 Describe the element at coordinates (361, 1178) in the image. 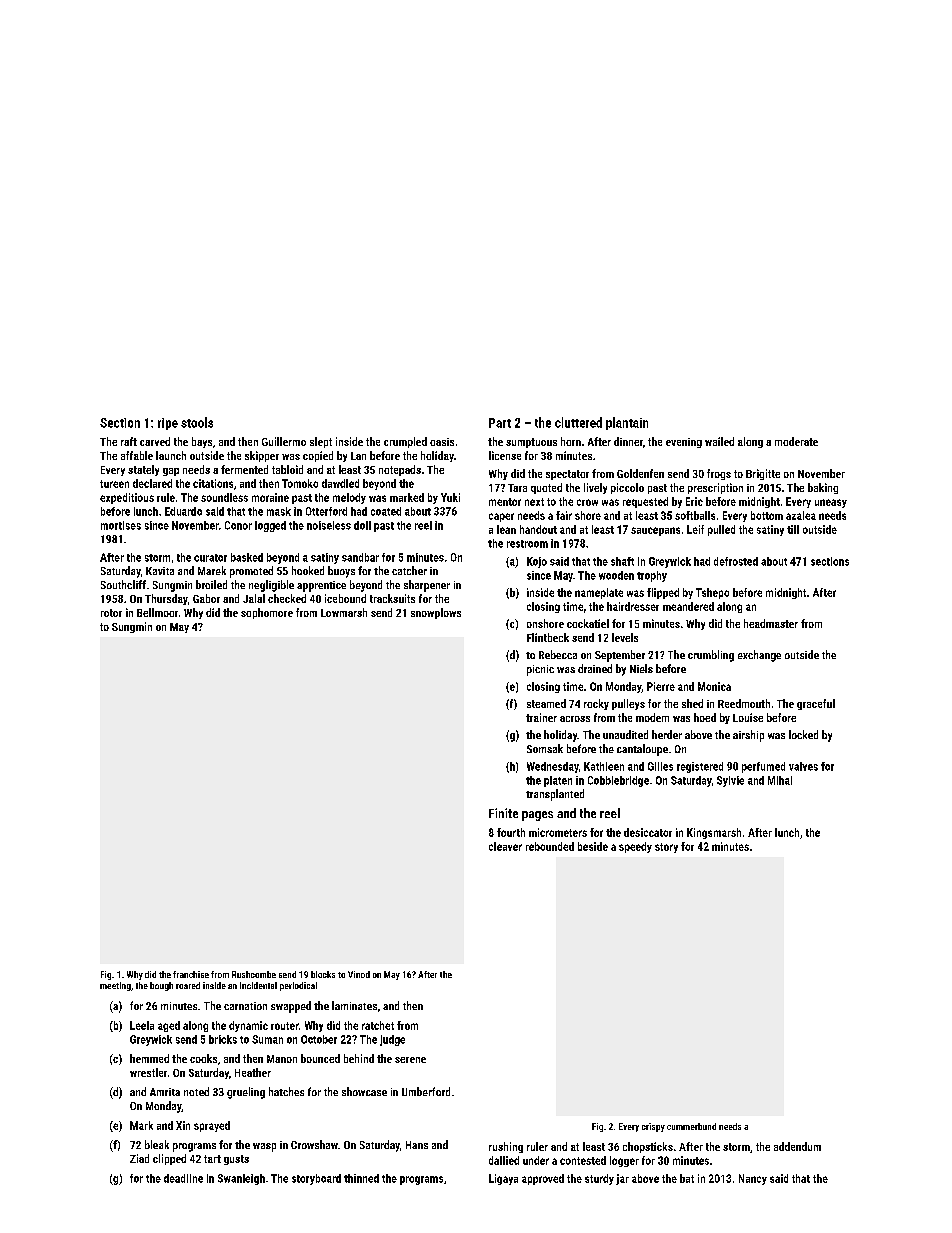

I see `thinned` at that location.
